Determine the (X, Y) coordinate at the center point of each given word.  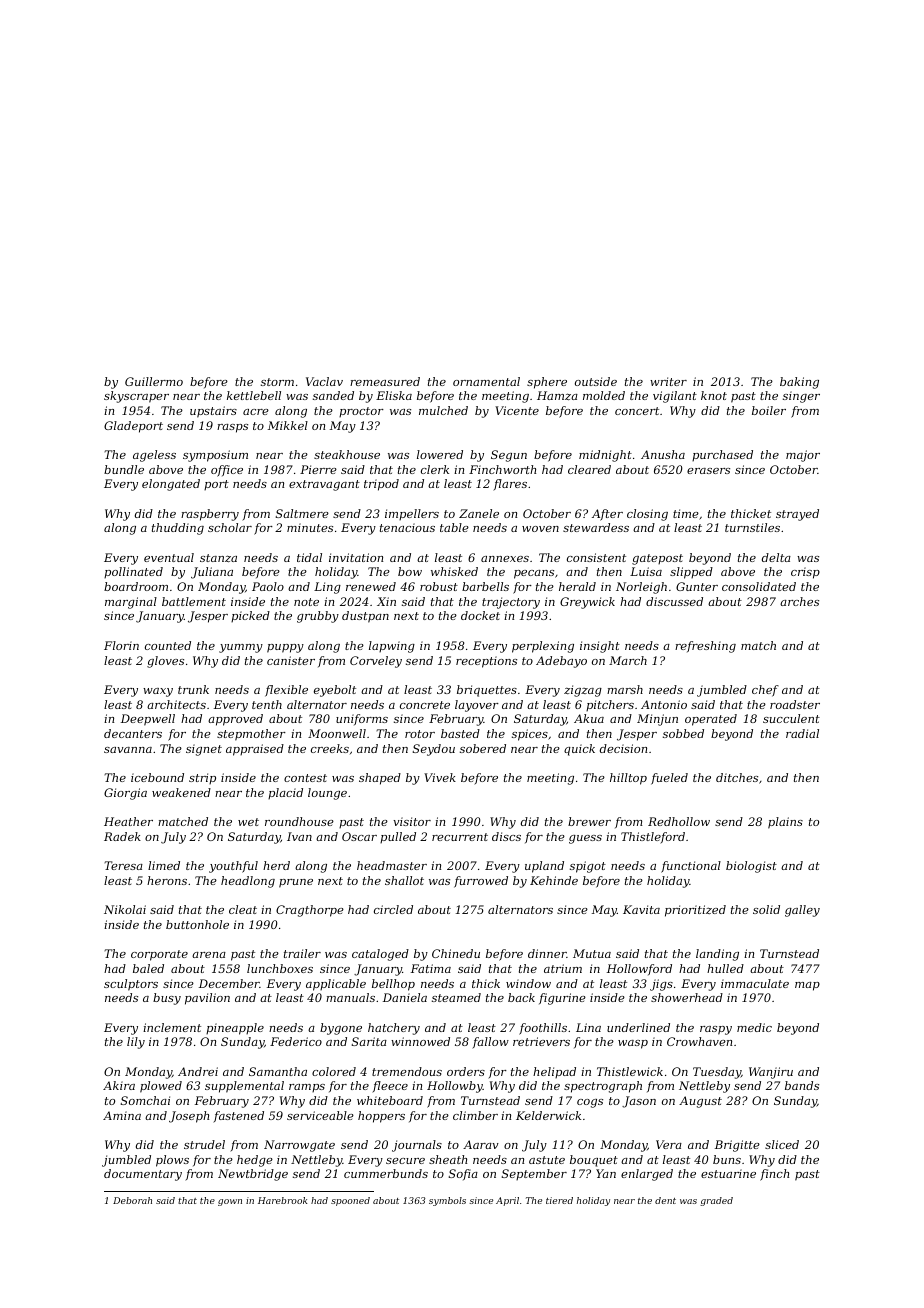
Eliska (394, 395)
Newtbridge (253, 1175)
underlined (638, 1027)
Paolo (268, 586)
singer (801, 397)
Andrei (198, 1071)
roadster (795, 704)
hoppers (381, 1117)
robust (439, 586)
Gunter (697, 586)
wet (248, 822)
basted (460, 733)
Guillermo (154, 381)
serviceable (320, 1115)
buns (727, 1159)
